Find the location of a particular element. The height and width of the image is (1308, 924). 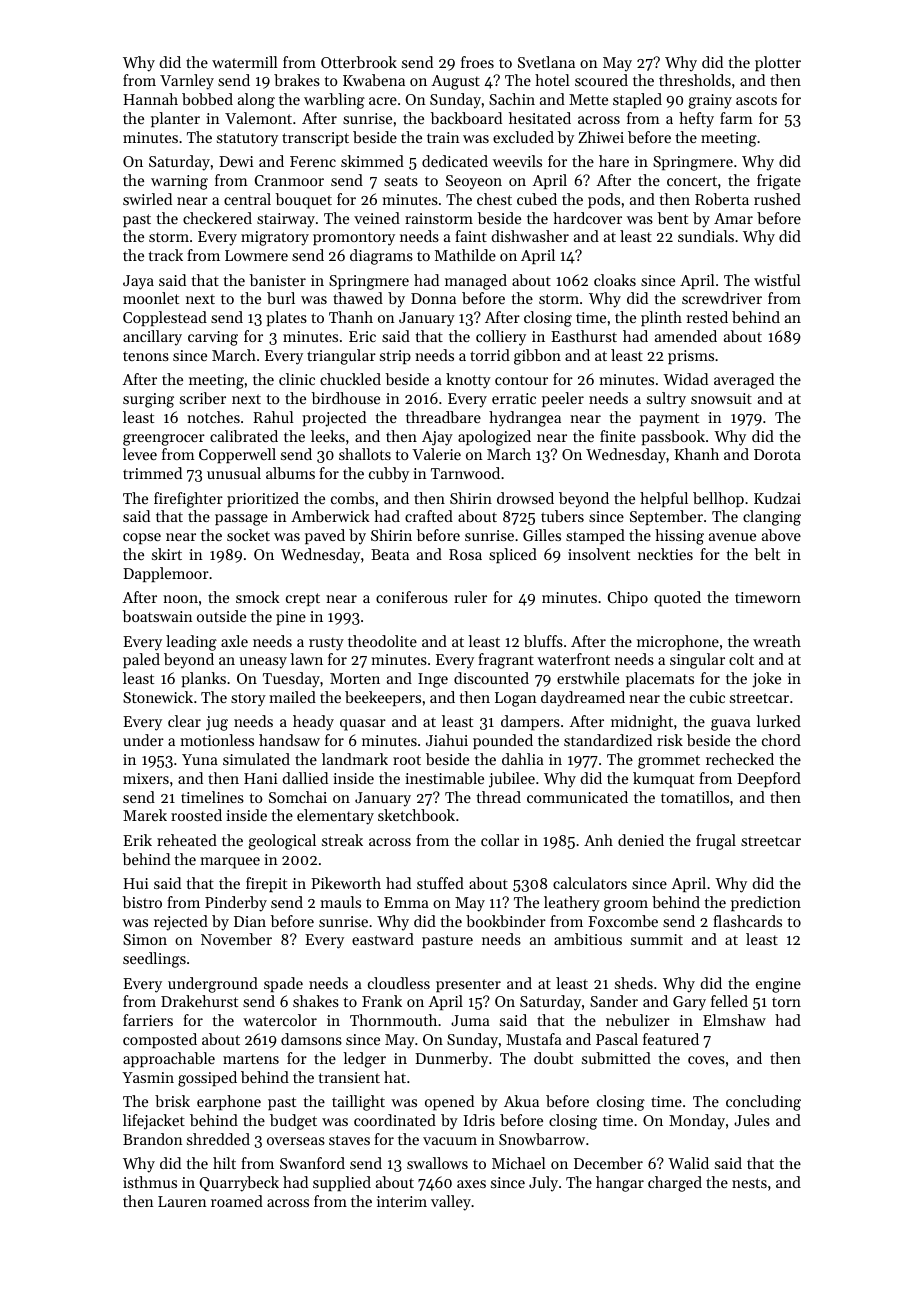

combs is located at coordinates (352, 498).
